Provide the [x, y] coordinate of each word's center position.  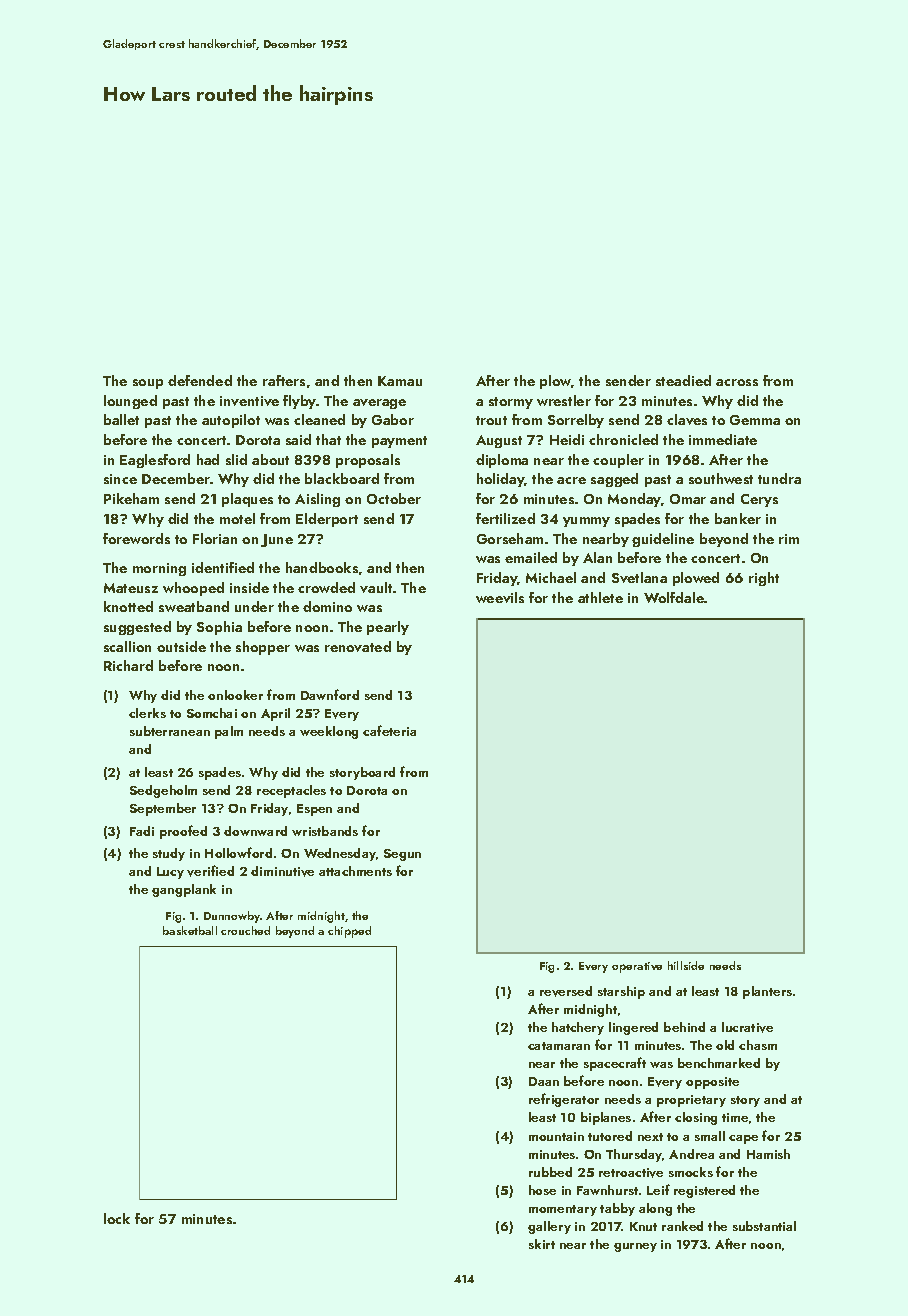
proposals [368, 461]
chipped [349, 932]
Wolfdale [674, 597]
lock [117, 1218]
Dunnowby [232, 917]
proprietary [691, 1101]
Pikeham [131, 498]
